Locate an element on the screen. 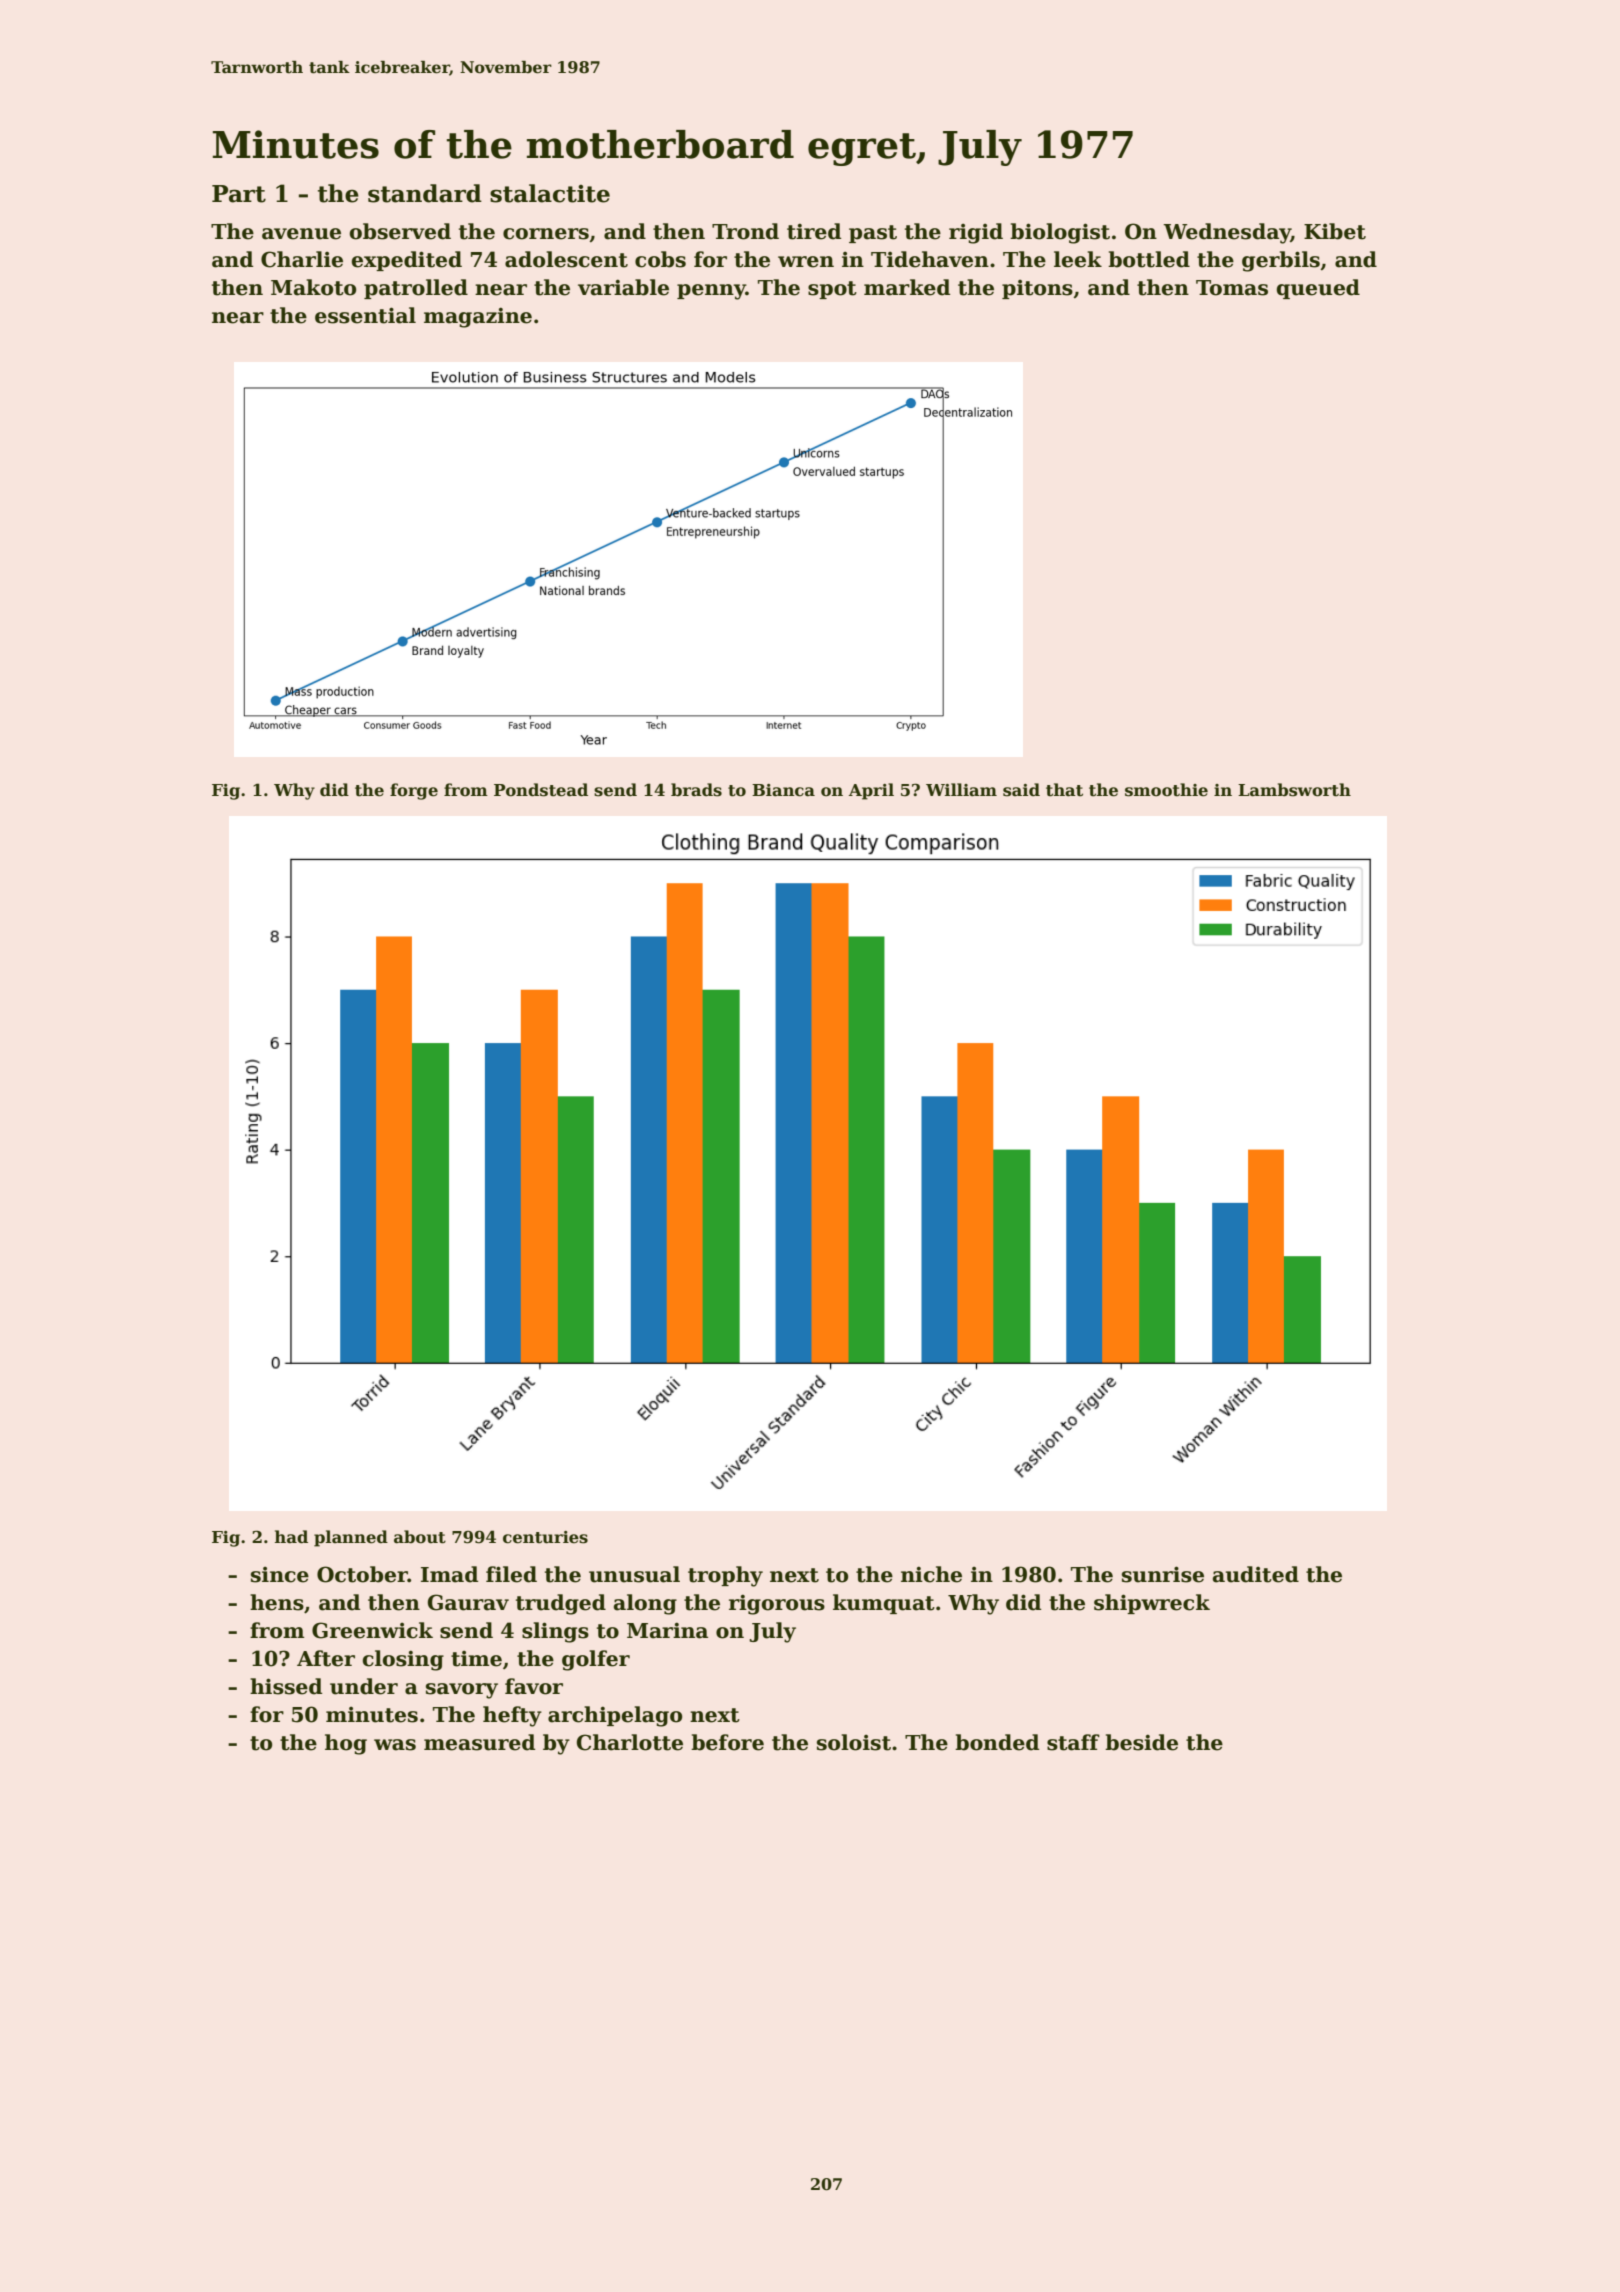  beside is located at coordinates (1141, 1742).
